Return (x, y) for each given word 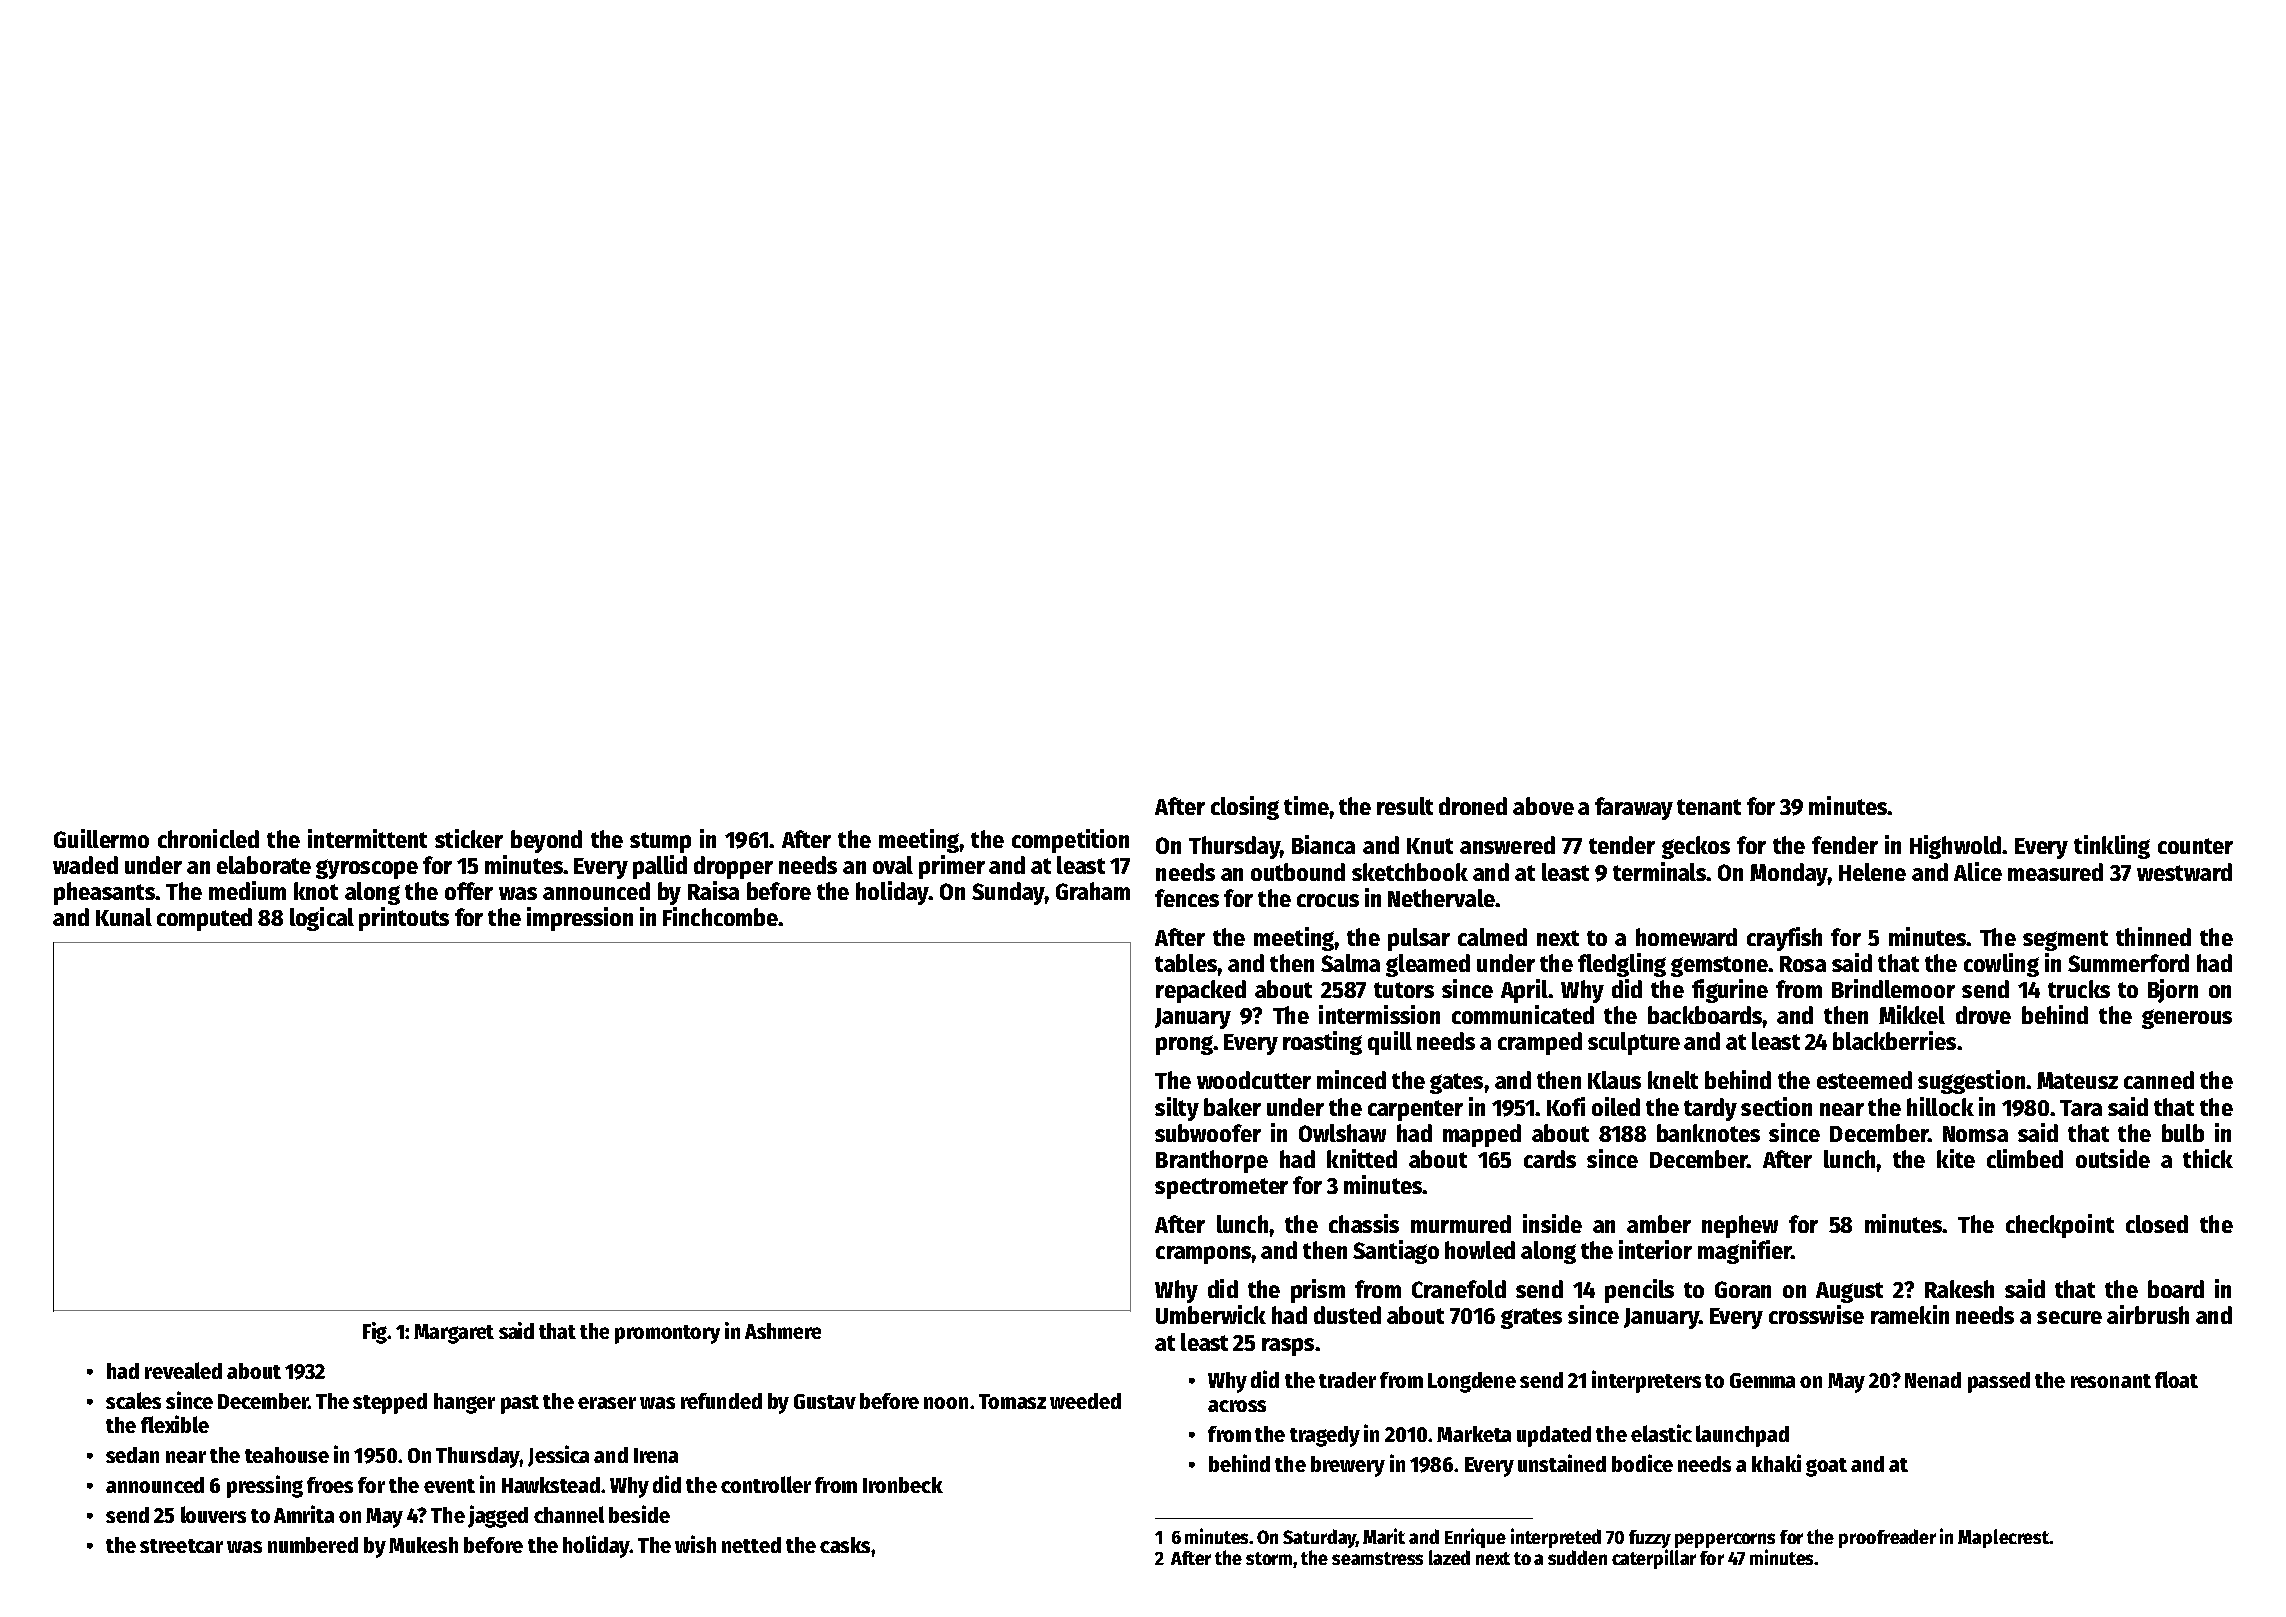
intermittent (367, 838)
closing (1245, 808)
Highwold (1955, 847)
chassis (1364, 1223)
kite (1956, 1158)
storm (1269, 1558)
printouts (404, 919)
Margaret (454, 1334)
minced (1351, 1079)
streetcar (181, 1546)
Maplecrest (2003, 1538)
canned (2159, 1080)
